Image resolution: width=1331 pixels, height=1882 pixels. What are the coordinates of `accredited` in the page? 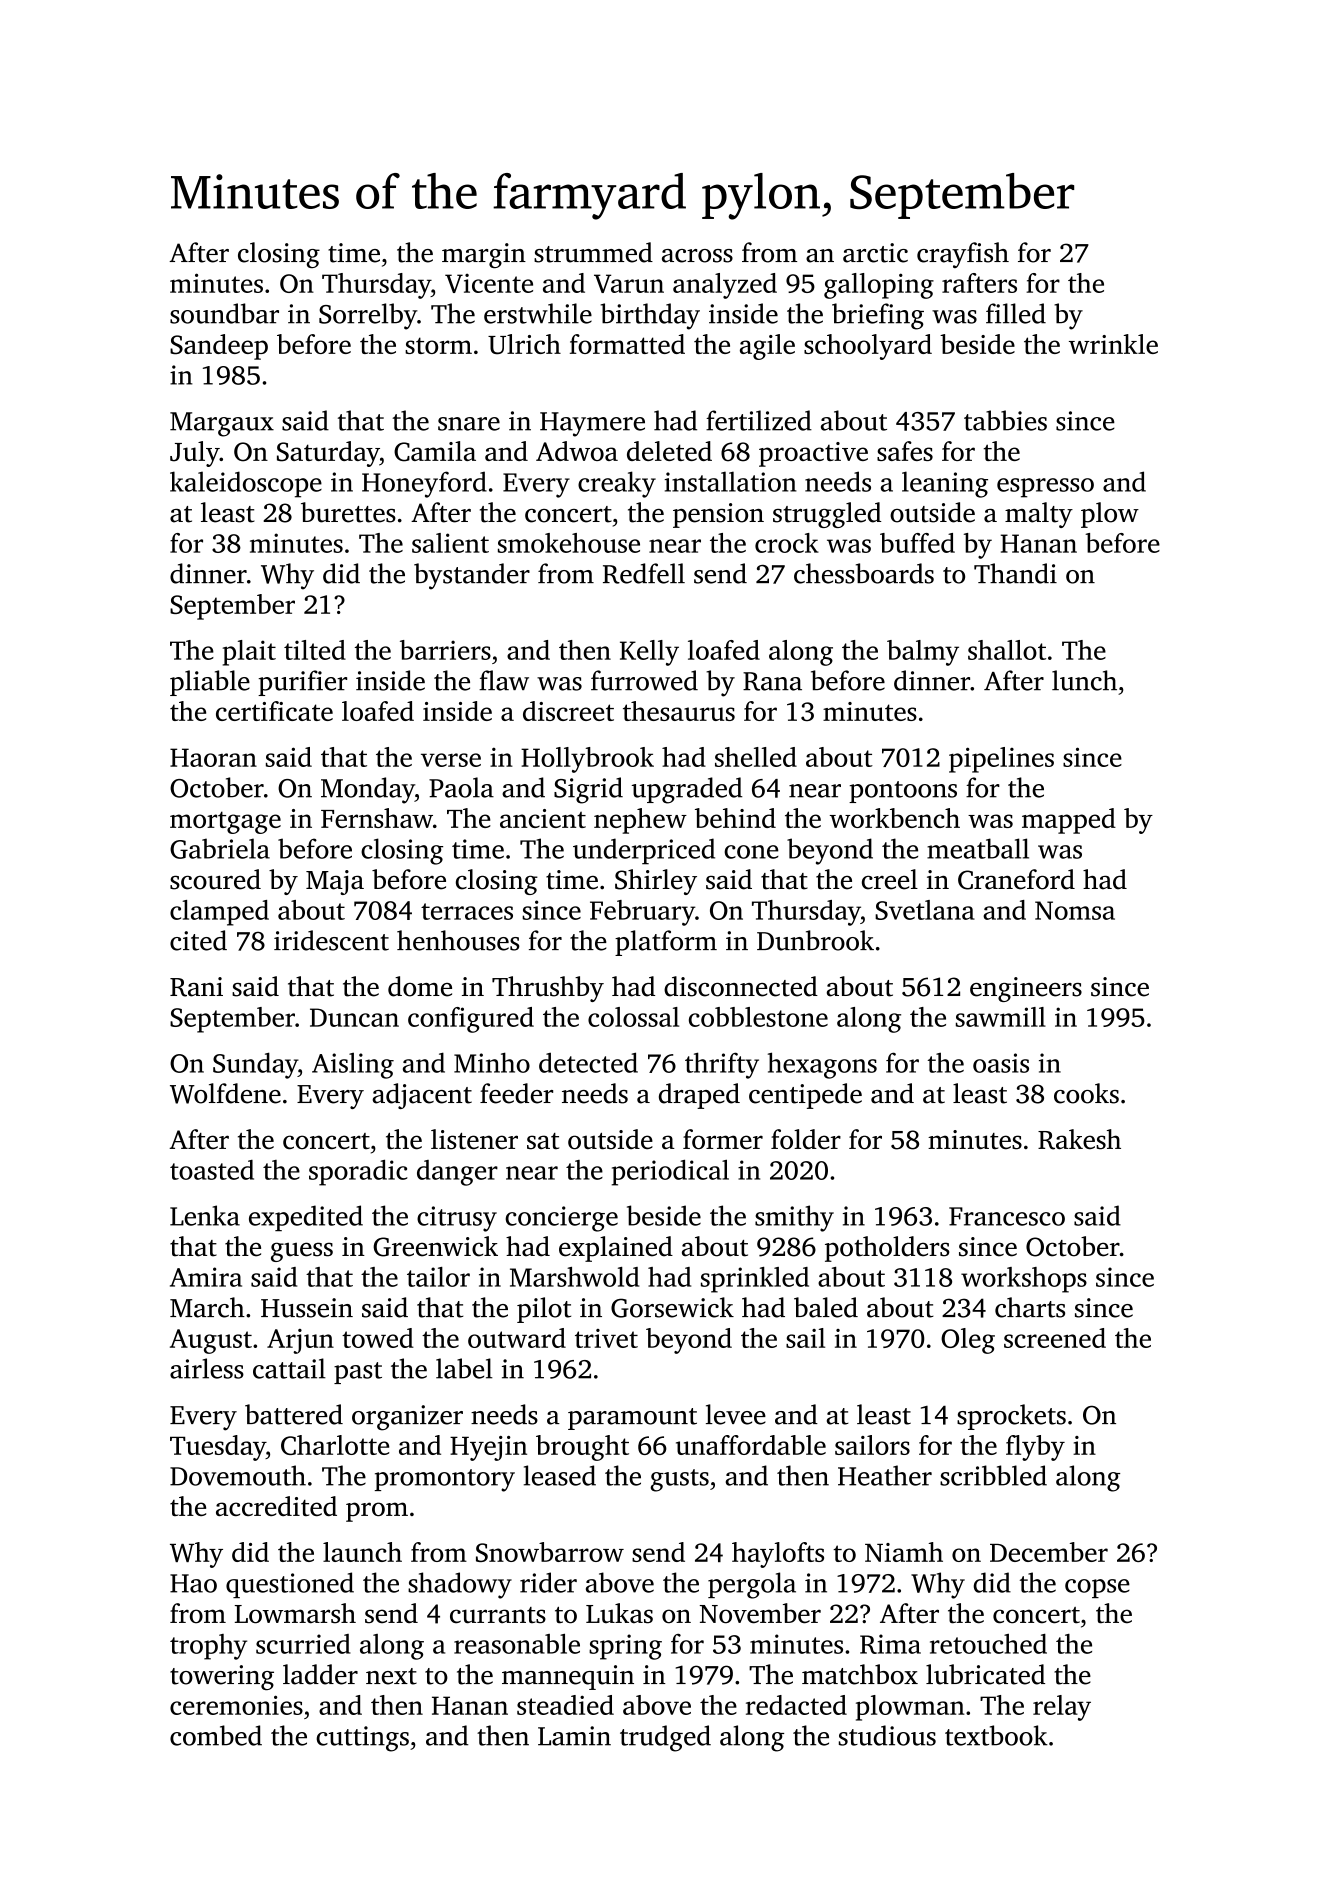 It's located at (276, 1506).
